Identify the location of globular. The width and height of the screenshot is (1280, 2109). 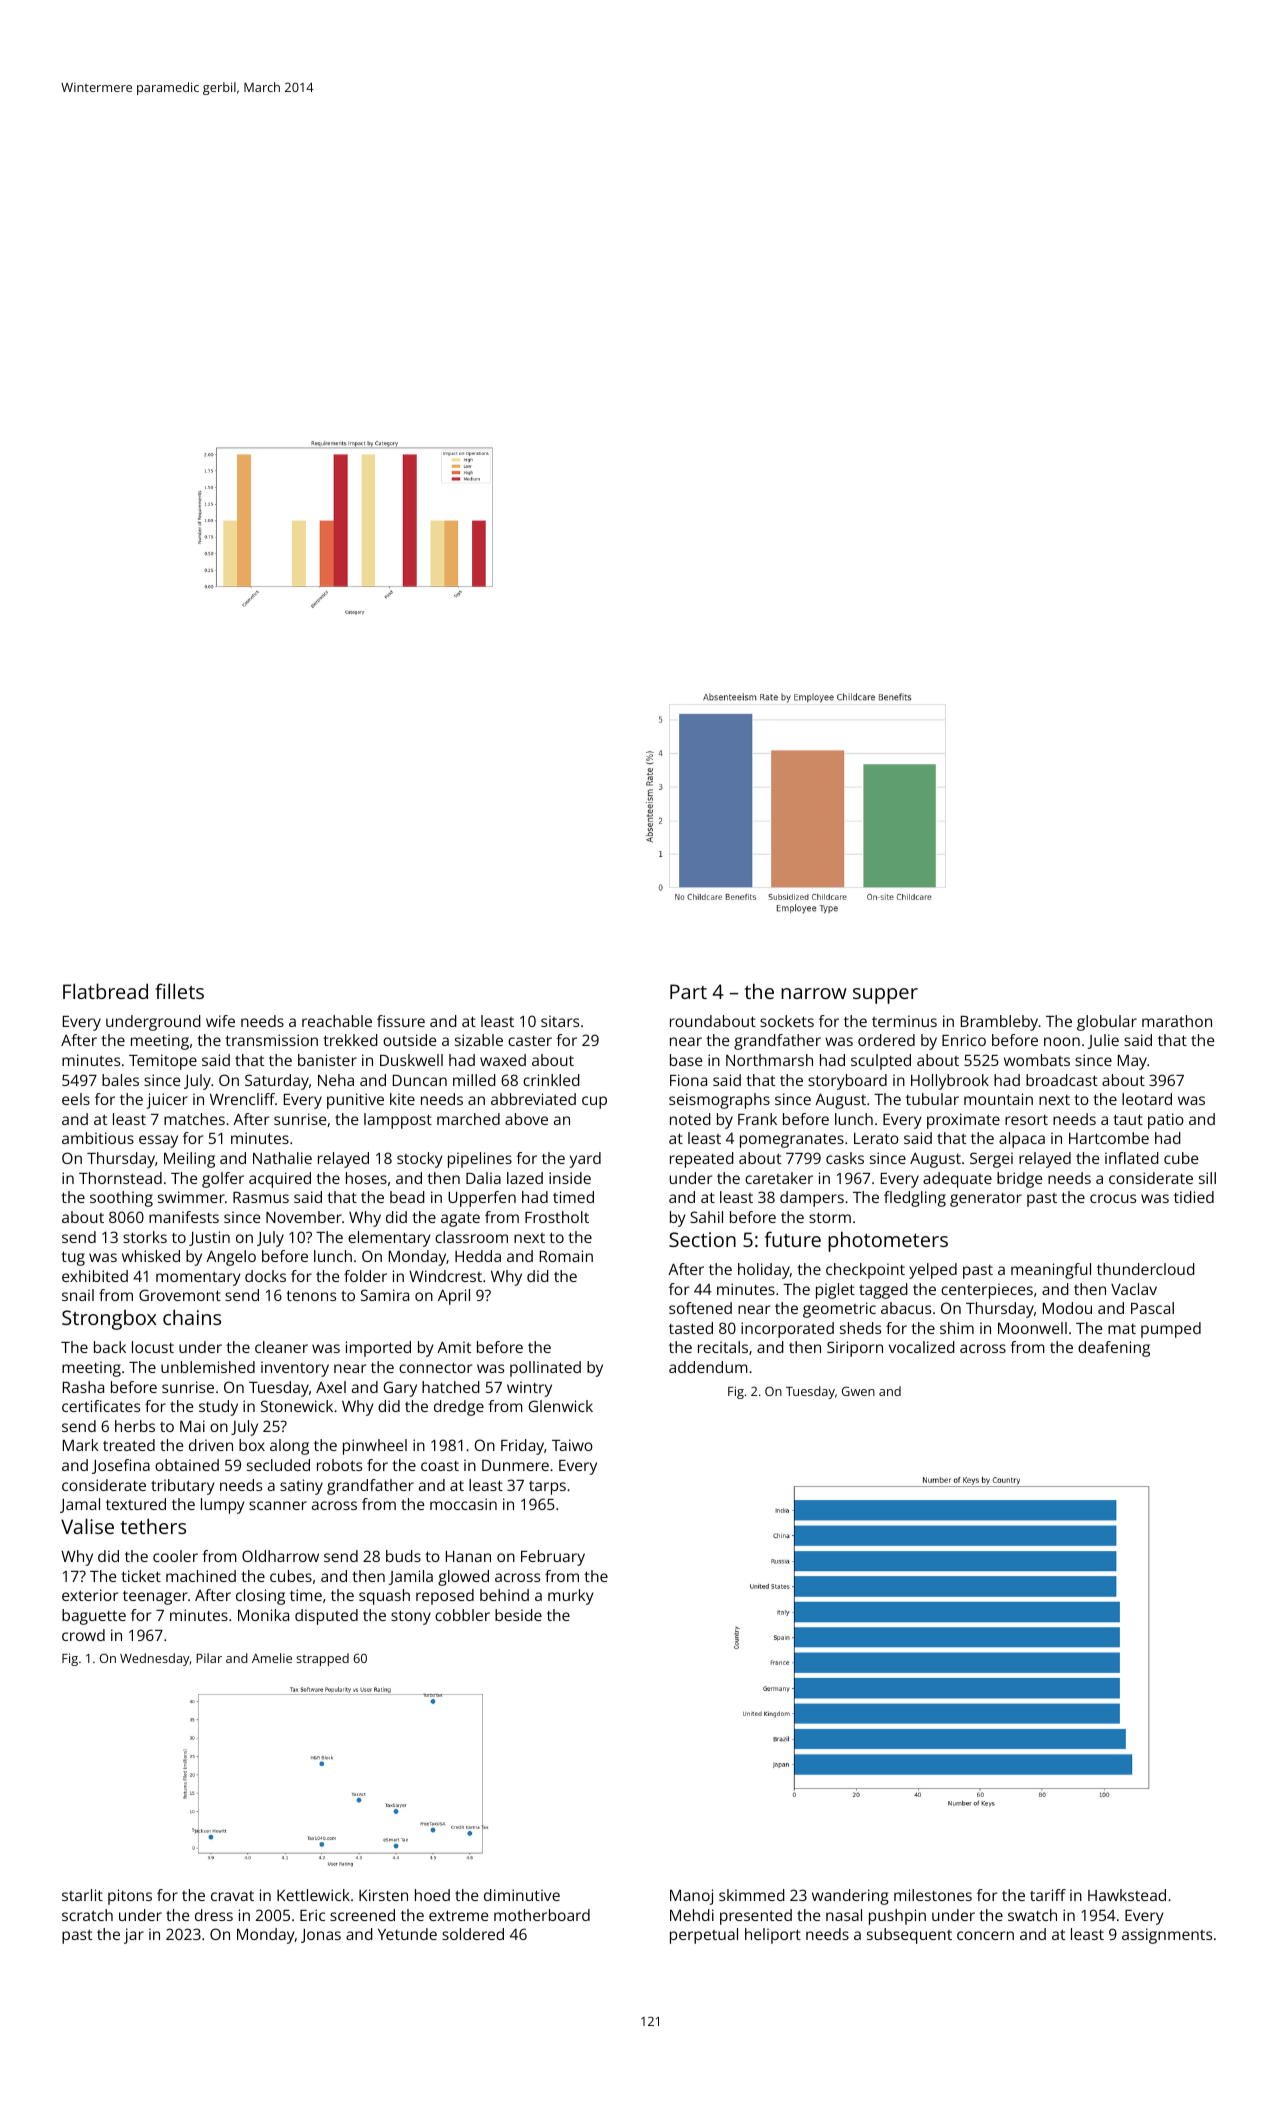
(1107, 1023).
